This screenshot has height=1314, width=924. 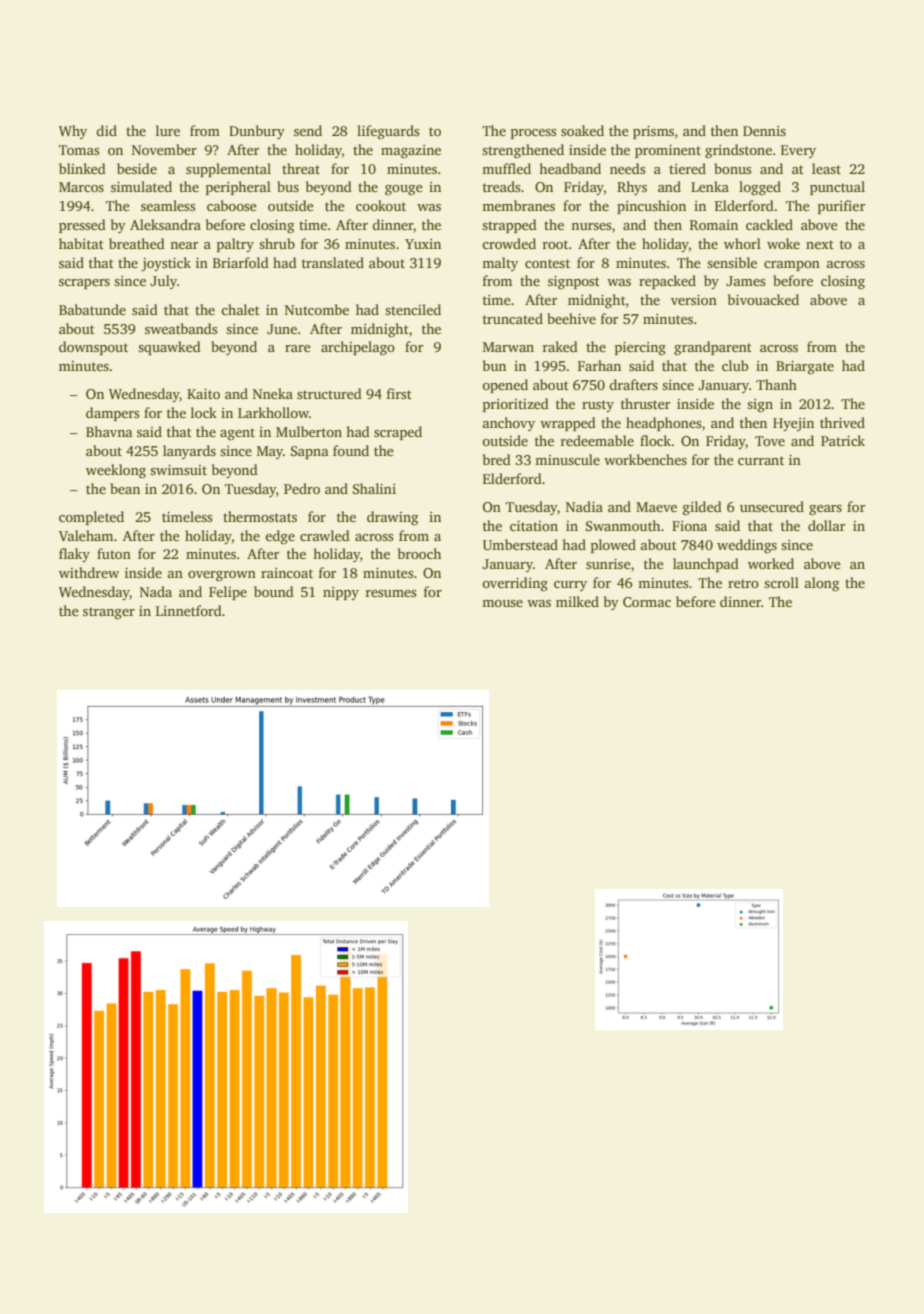 I want to click on Valeham, so click(x=86, y=535).
